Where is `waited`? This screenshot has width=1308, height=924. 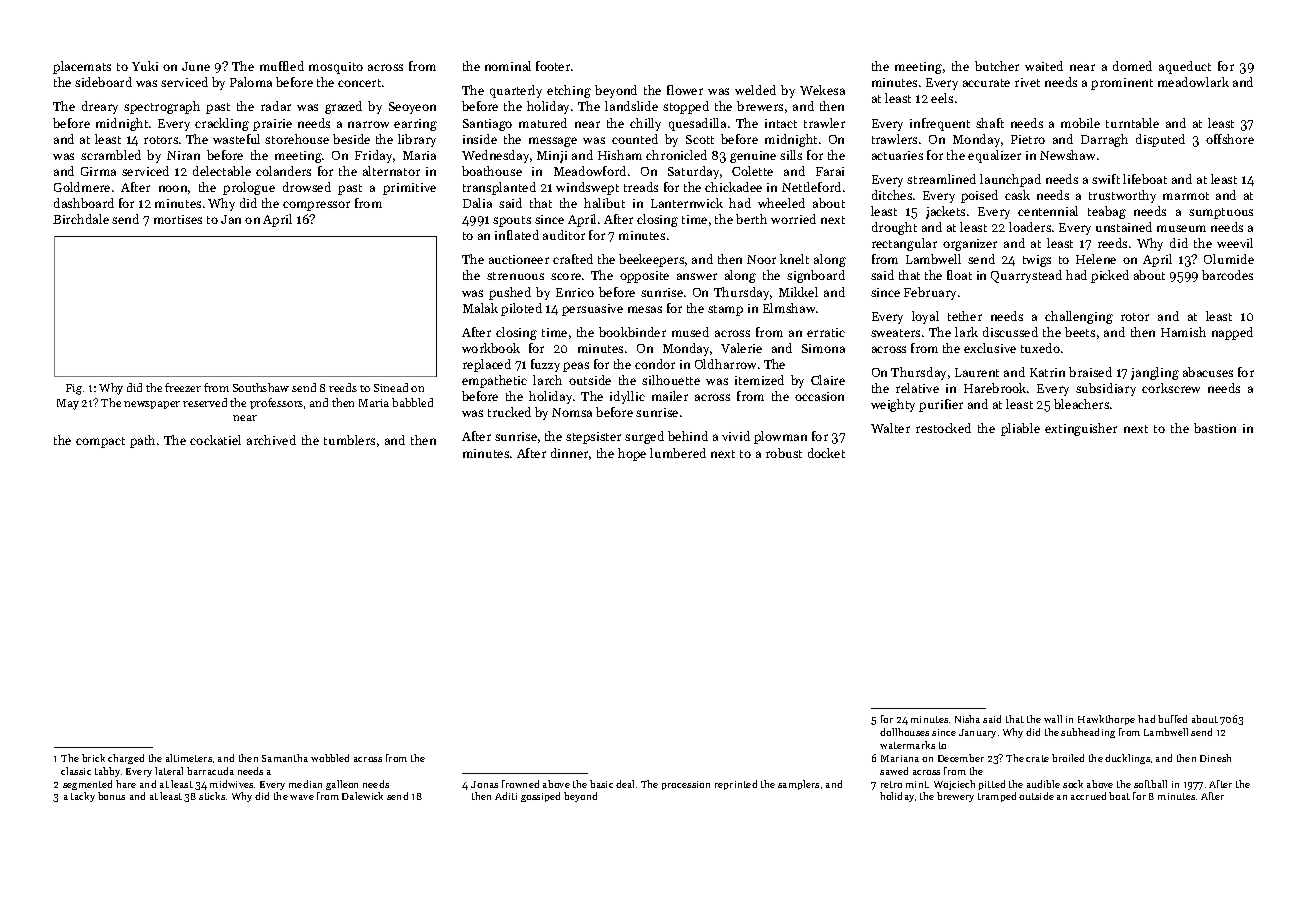 waited is located at coordinates (1044, 66).
